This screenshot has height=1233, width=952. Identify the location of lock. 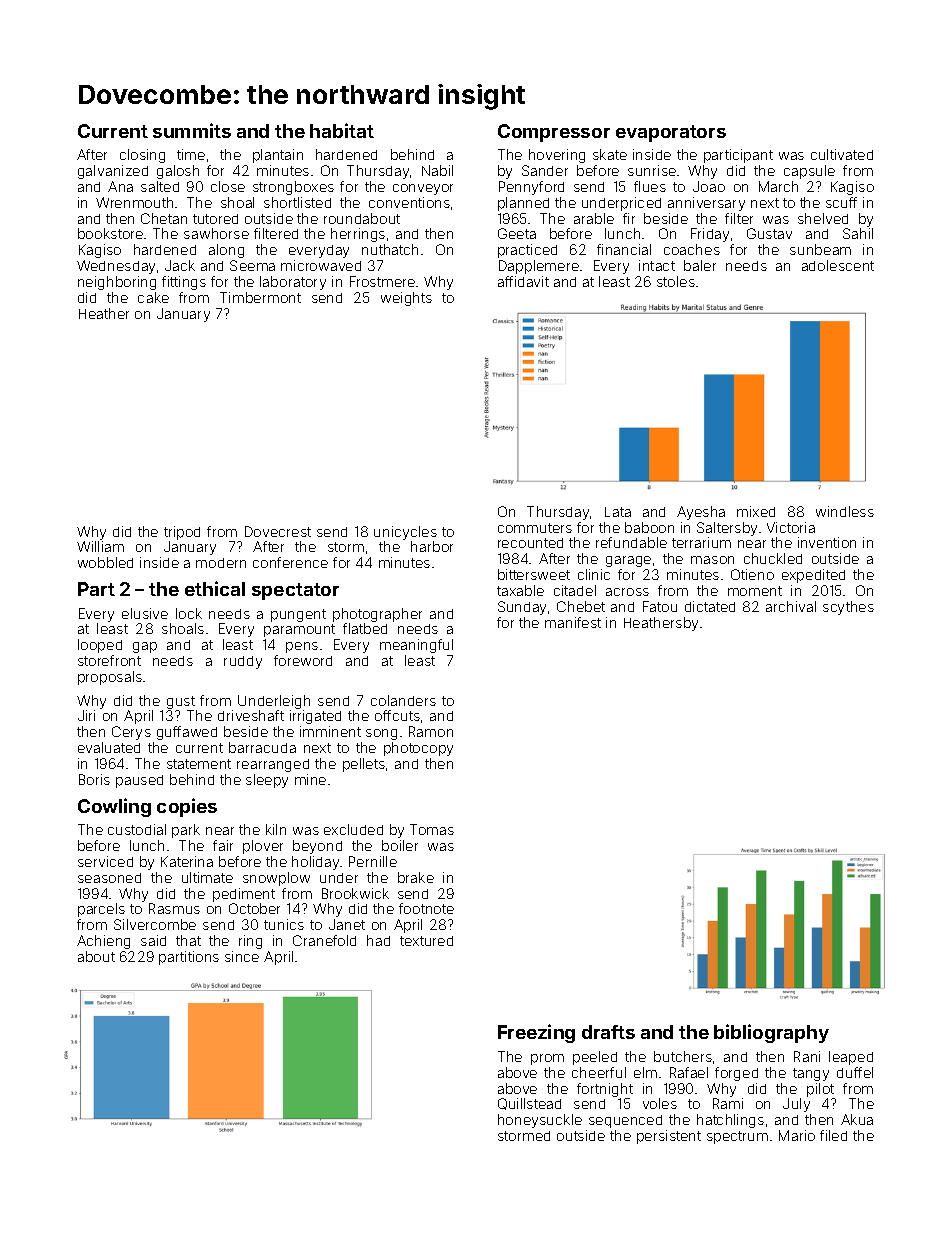
(189, 613).
